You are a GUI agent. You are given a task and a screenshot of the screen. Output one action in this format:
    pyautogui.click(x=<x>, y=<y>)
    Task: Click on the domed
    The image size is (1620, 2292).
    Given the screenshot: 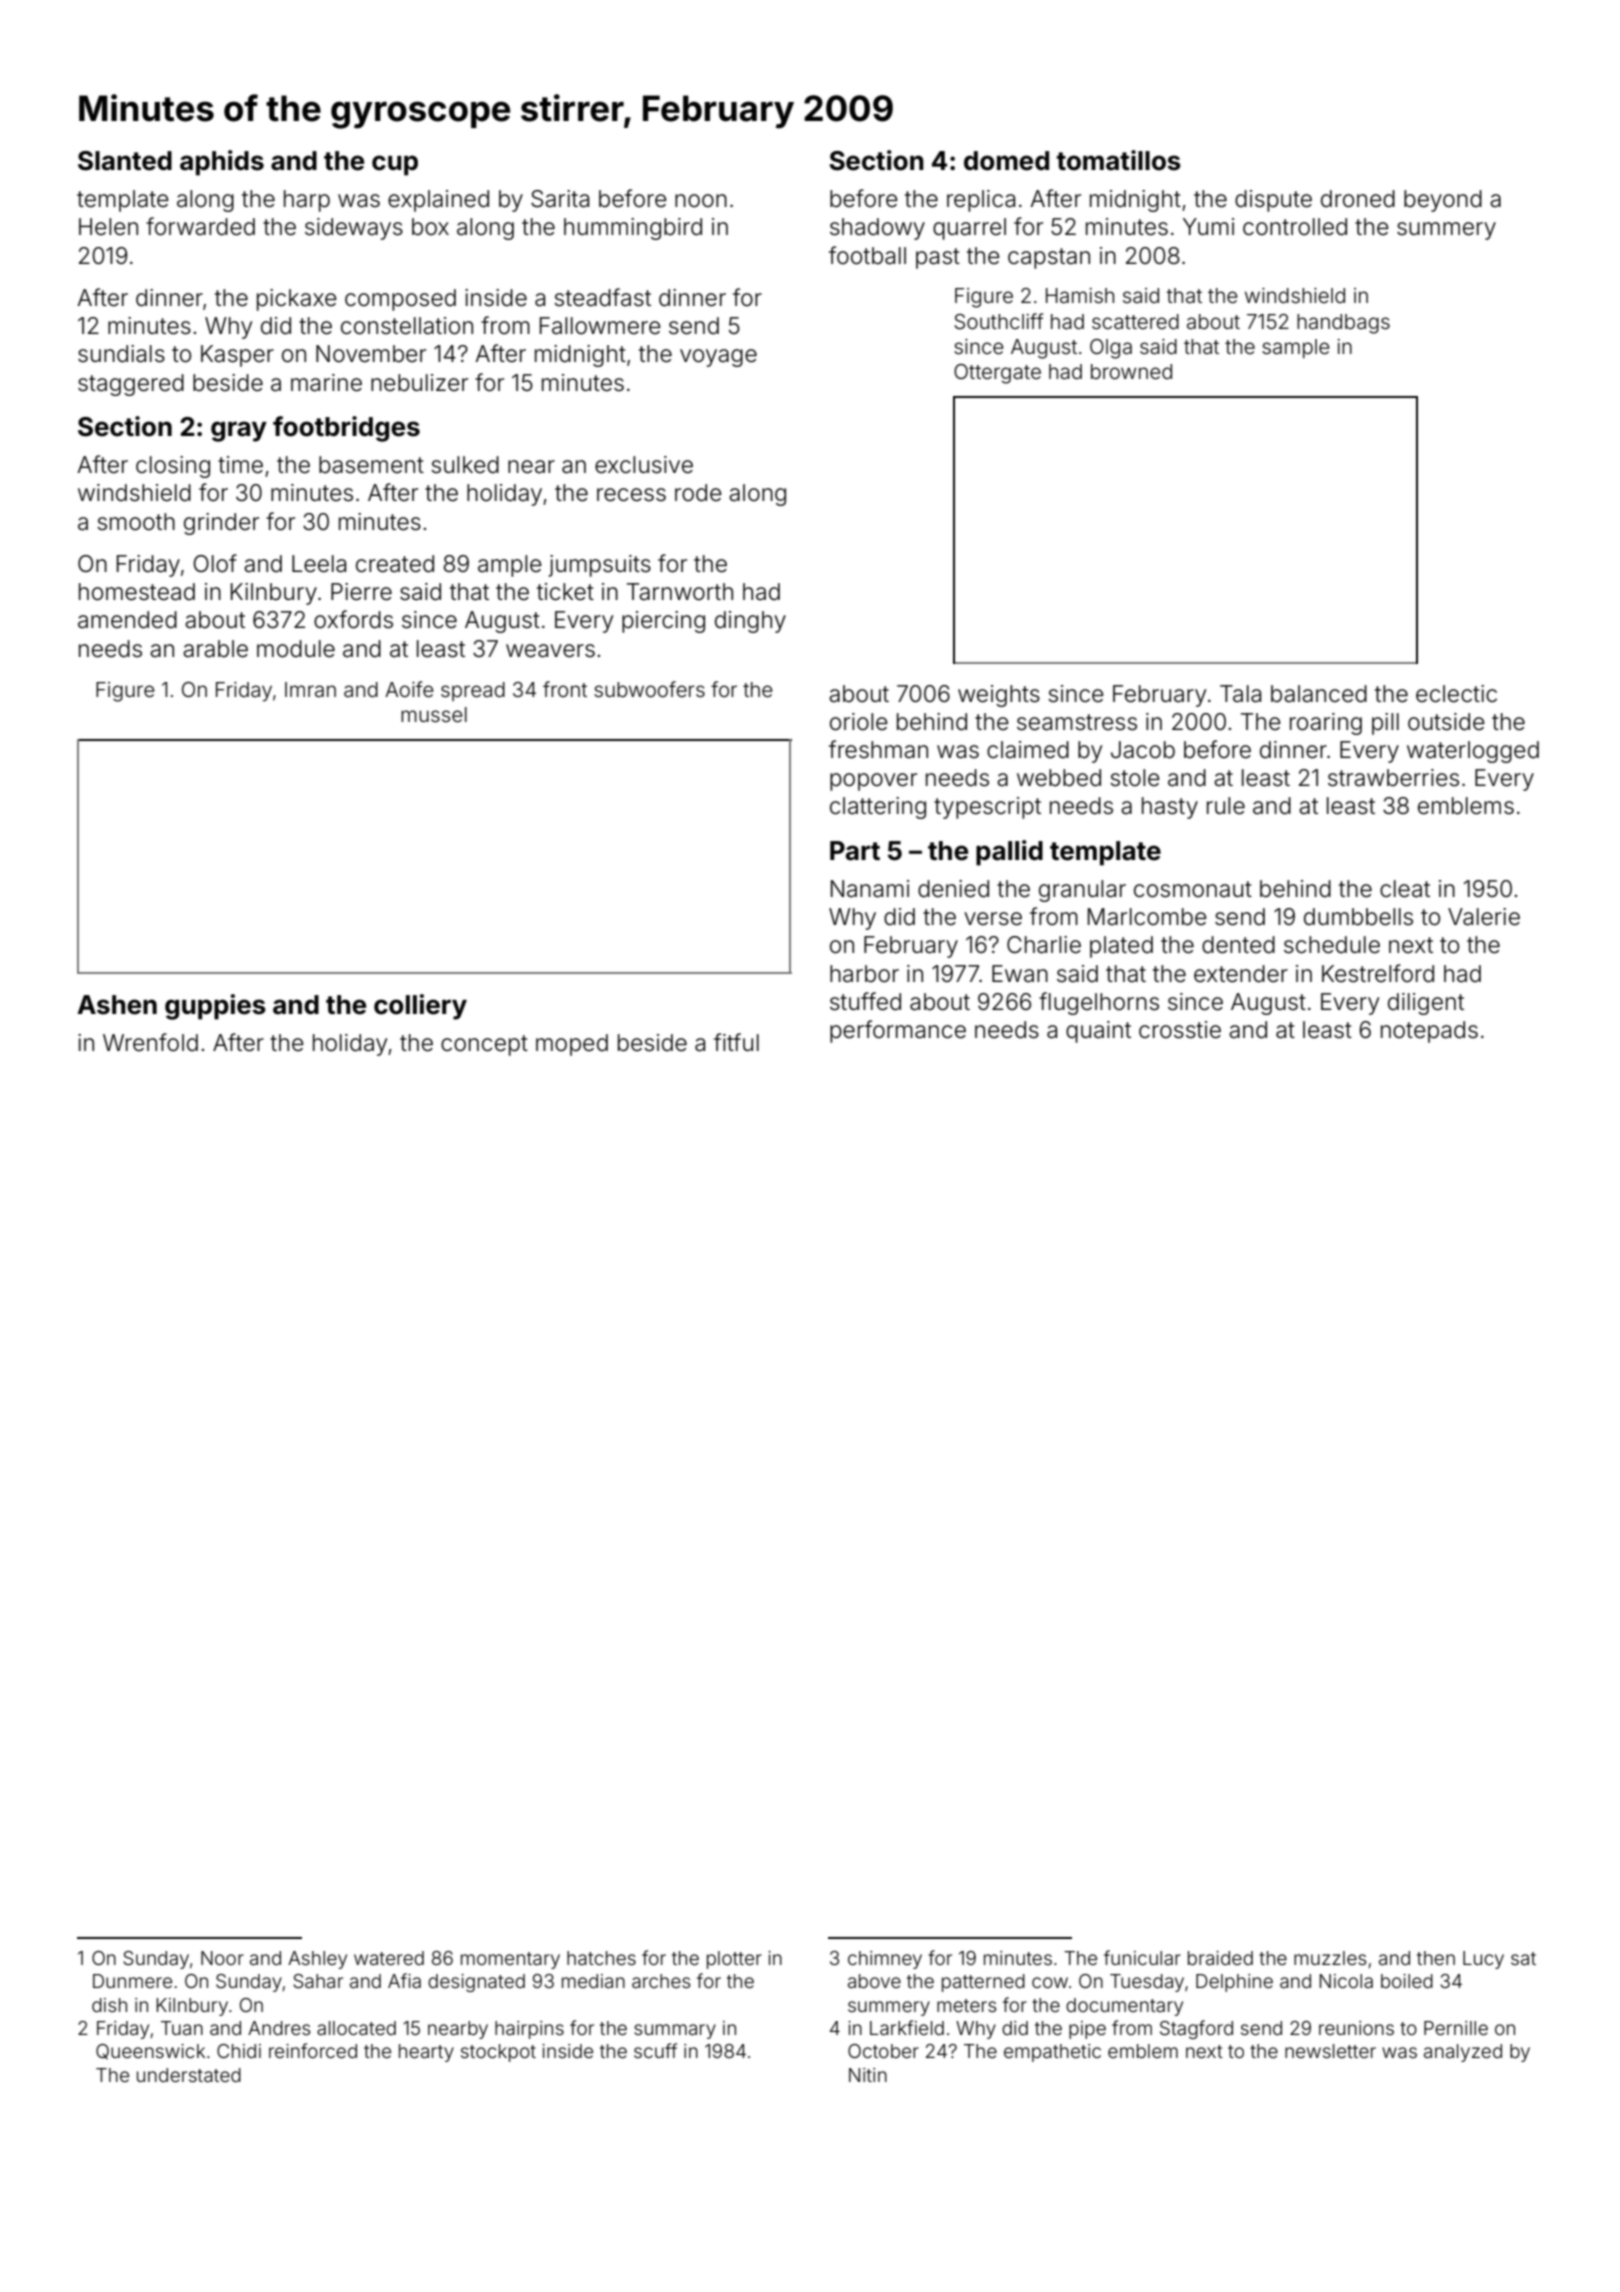 What is the action you would take?
    pyautogui.click(x=1006, y=161)
